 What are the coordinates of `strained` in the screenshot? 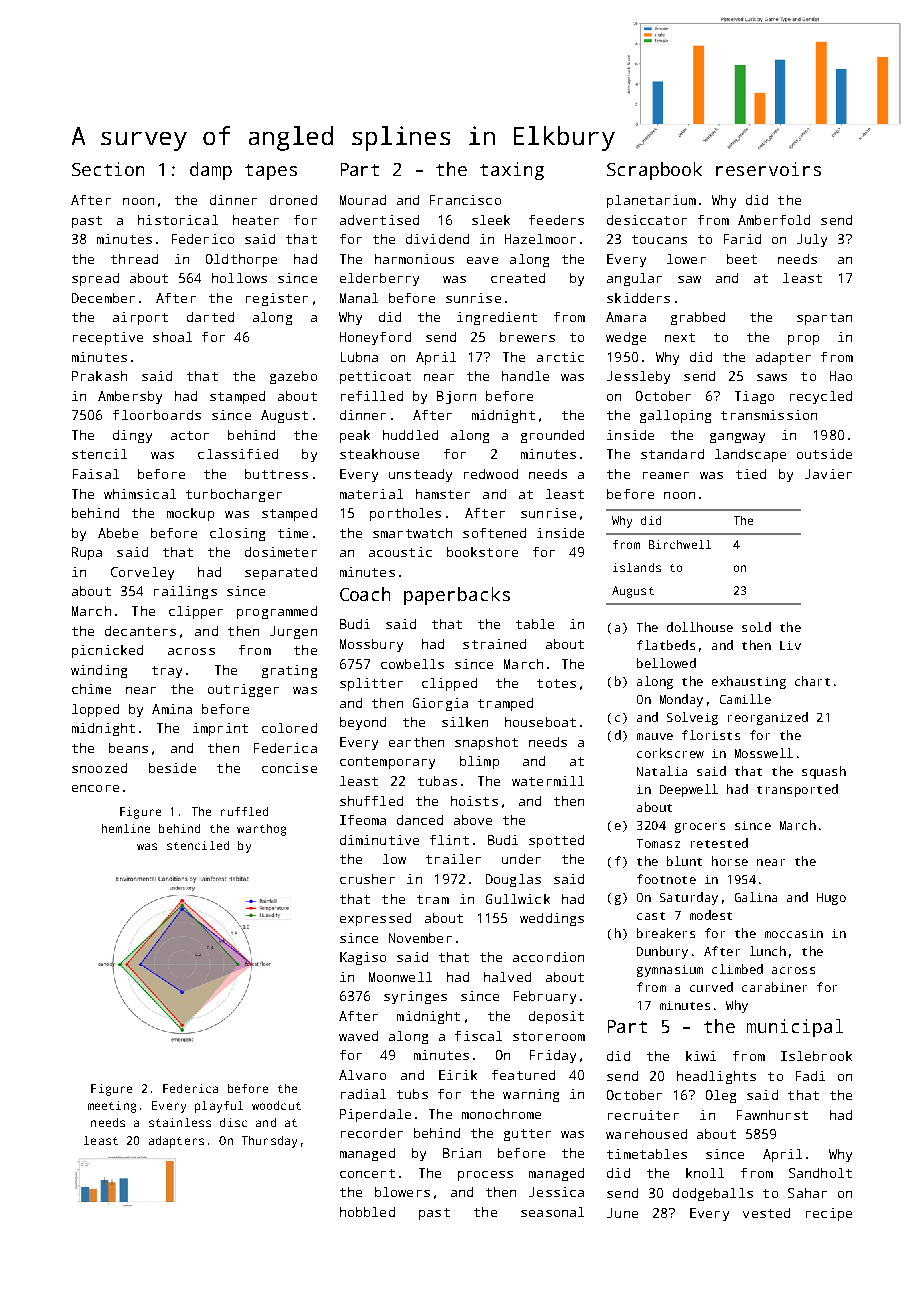 It's located at (494, 644).
